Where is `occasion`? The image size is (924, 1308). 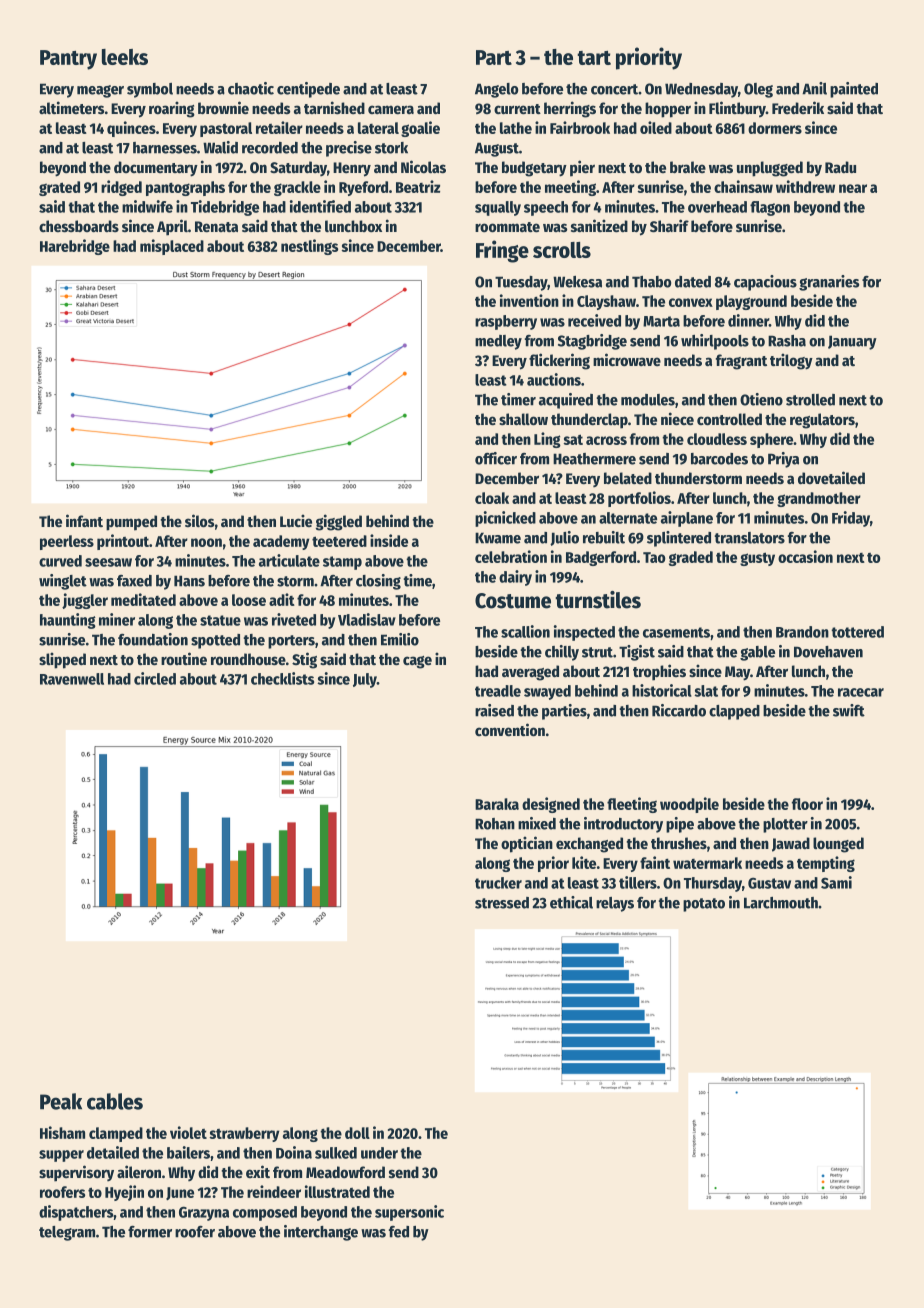 occasion is located at coordinates (805, 556).
